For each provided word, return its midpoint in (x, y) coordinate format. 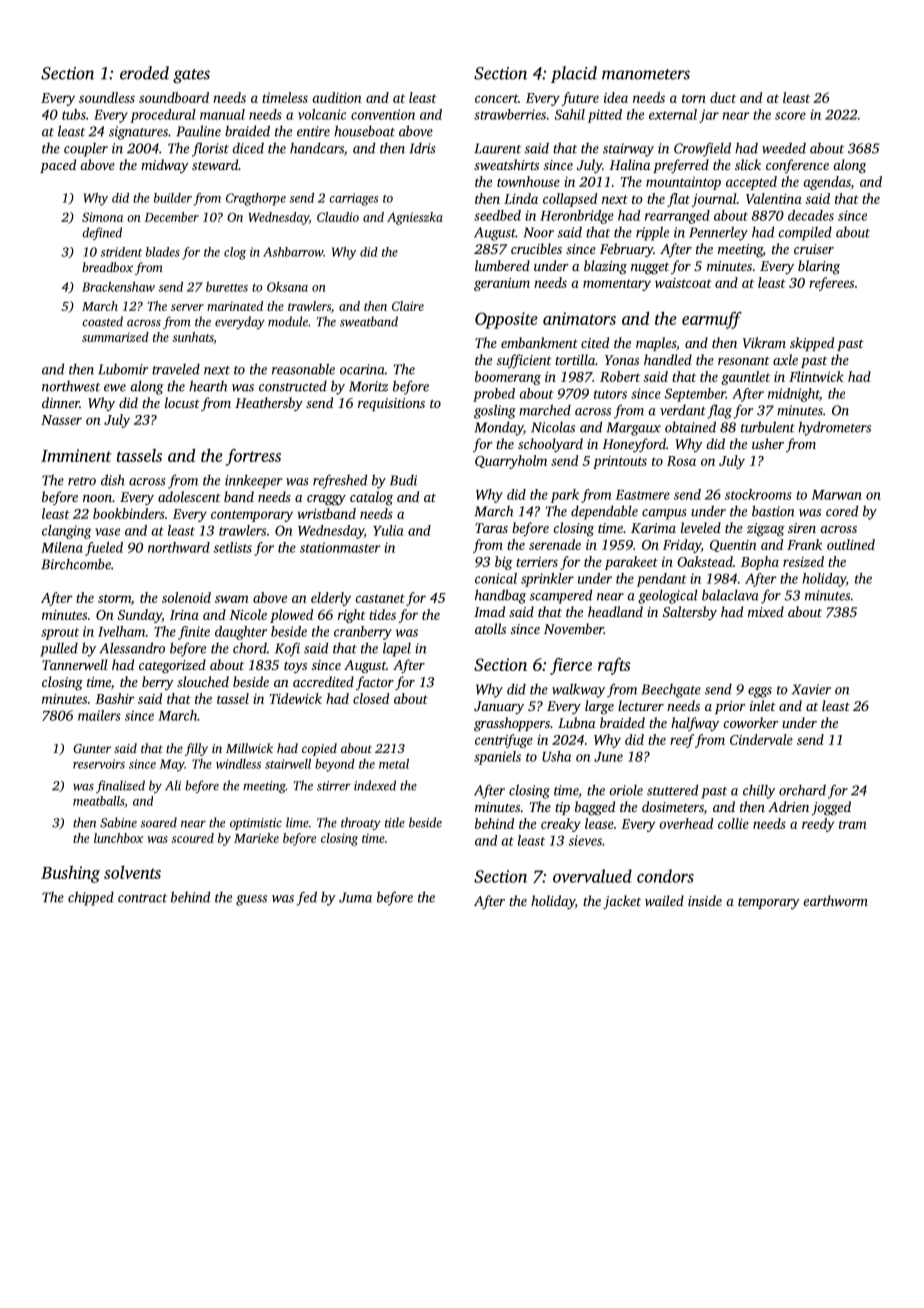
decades (811, 215)
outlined (851, 544)
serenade (555, 544)
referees (831, 284)
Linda (521, 198)
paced (58, 166)
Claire (408, 306)
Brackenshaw (118, 287)
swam (232, 599)
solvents (132, 872)
